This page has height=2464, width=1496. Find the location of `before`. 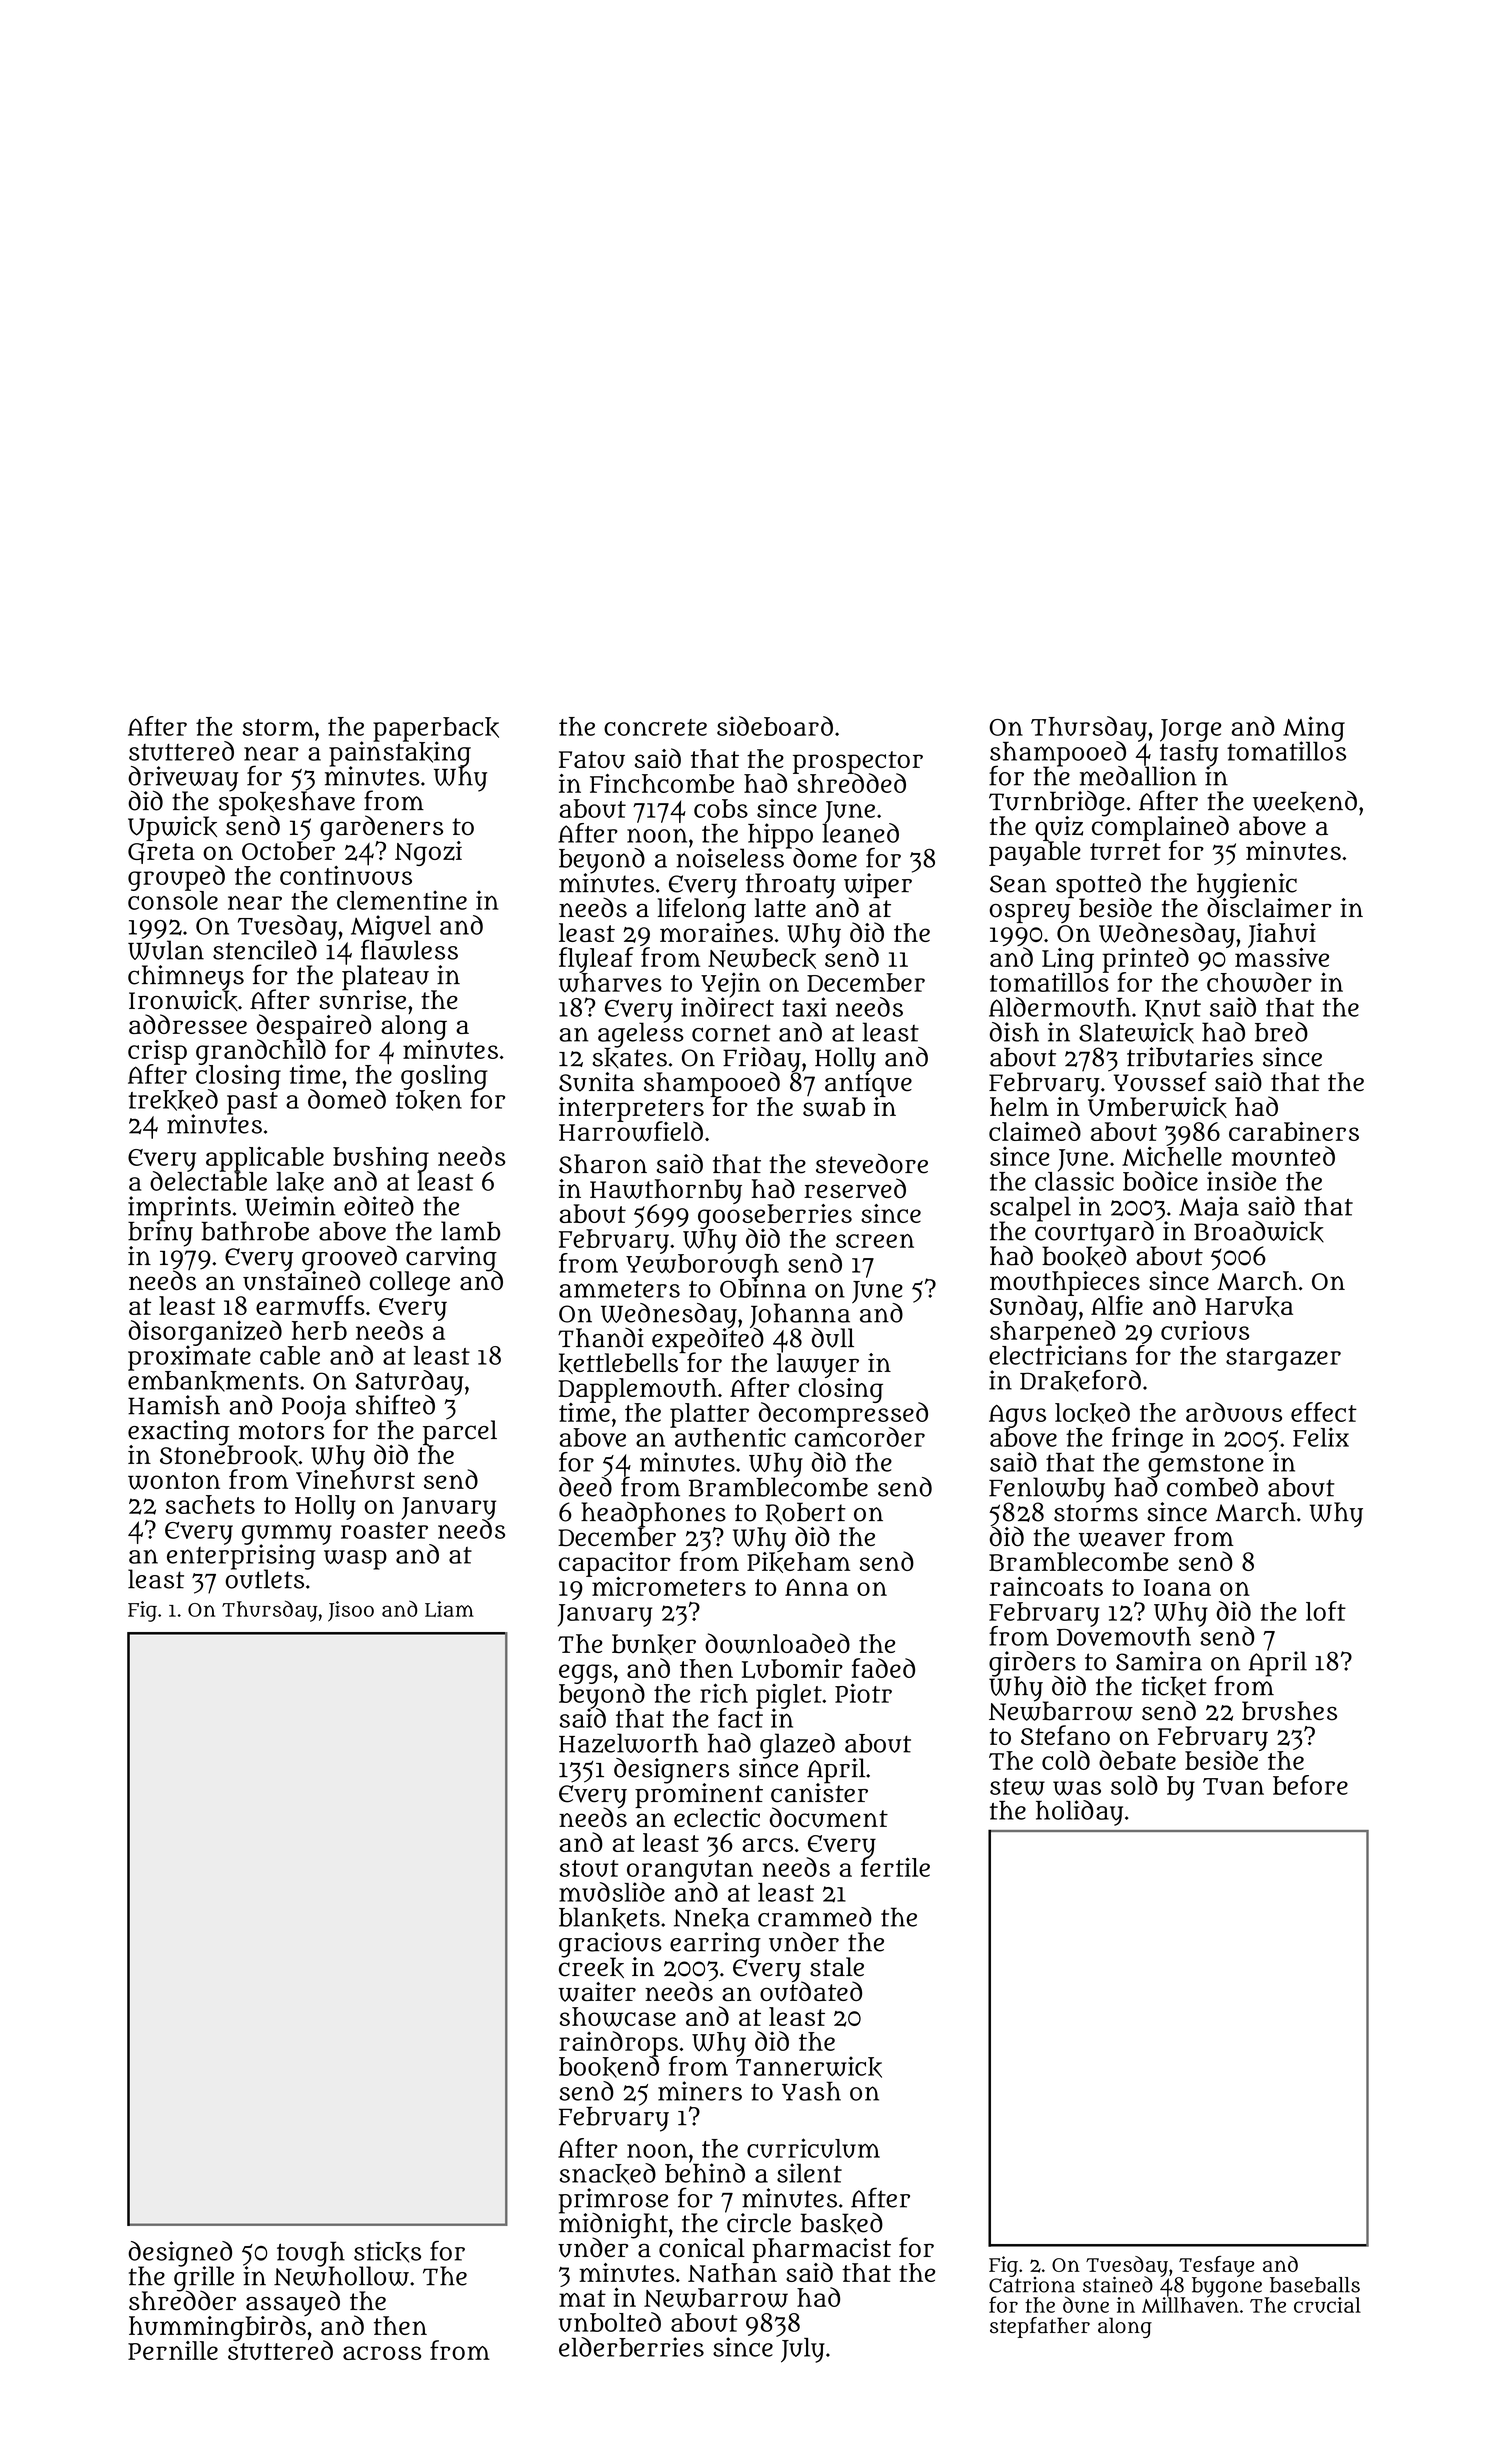

before is located at coordinates (1310, 1785).
